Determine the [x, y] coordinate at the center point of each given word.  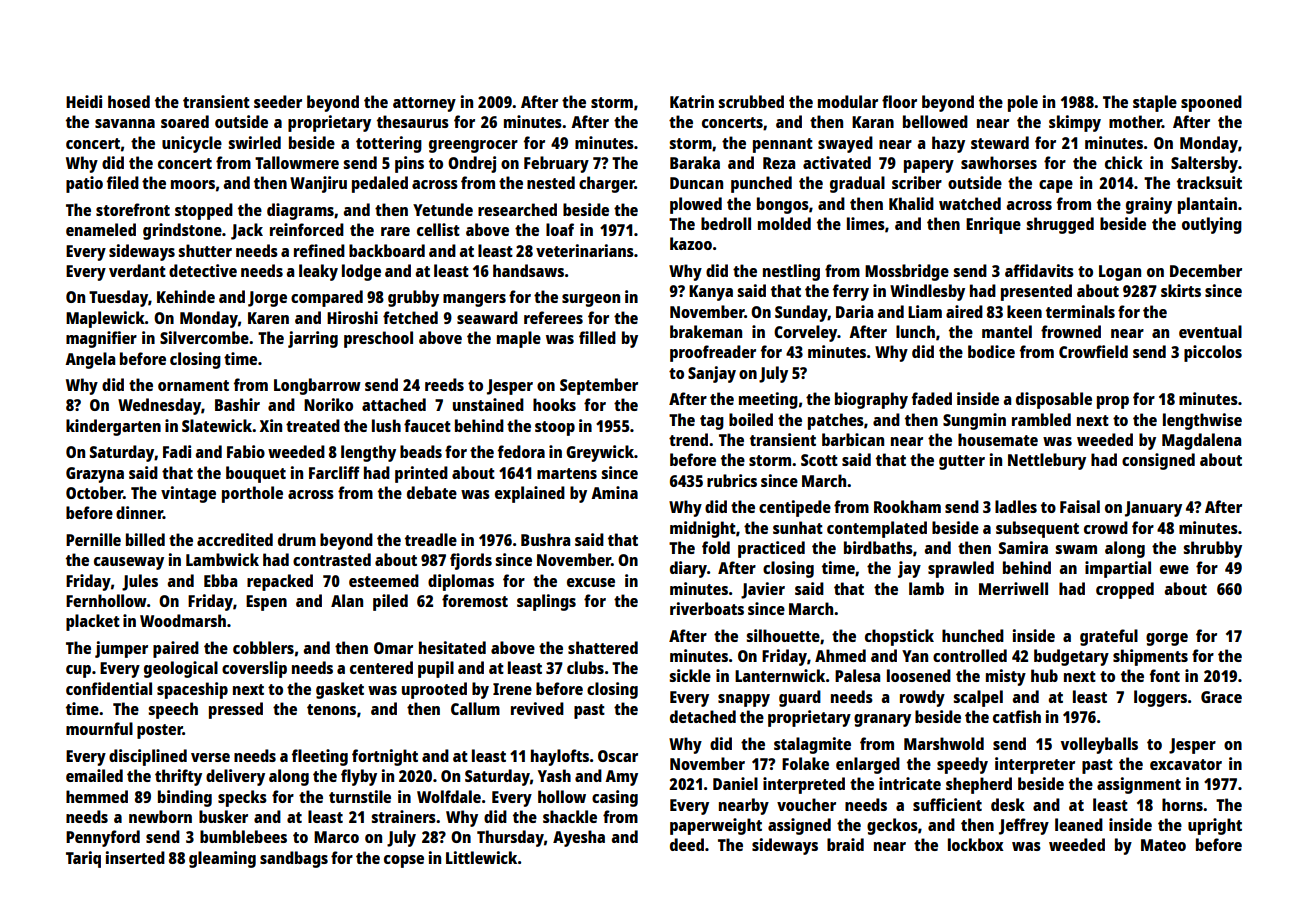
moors [193, 184]
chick [1124, 162]
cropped [1125, 590]
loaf [560, 229]
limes [866, 223]
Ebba [220, 580]
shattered [603, 647]
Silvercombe [204, 337]
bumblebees [243, 836]
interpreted [804, 785]
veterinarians [585, 250]
